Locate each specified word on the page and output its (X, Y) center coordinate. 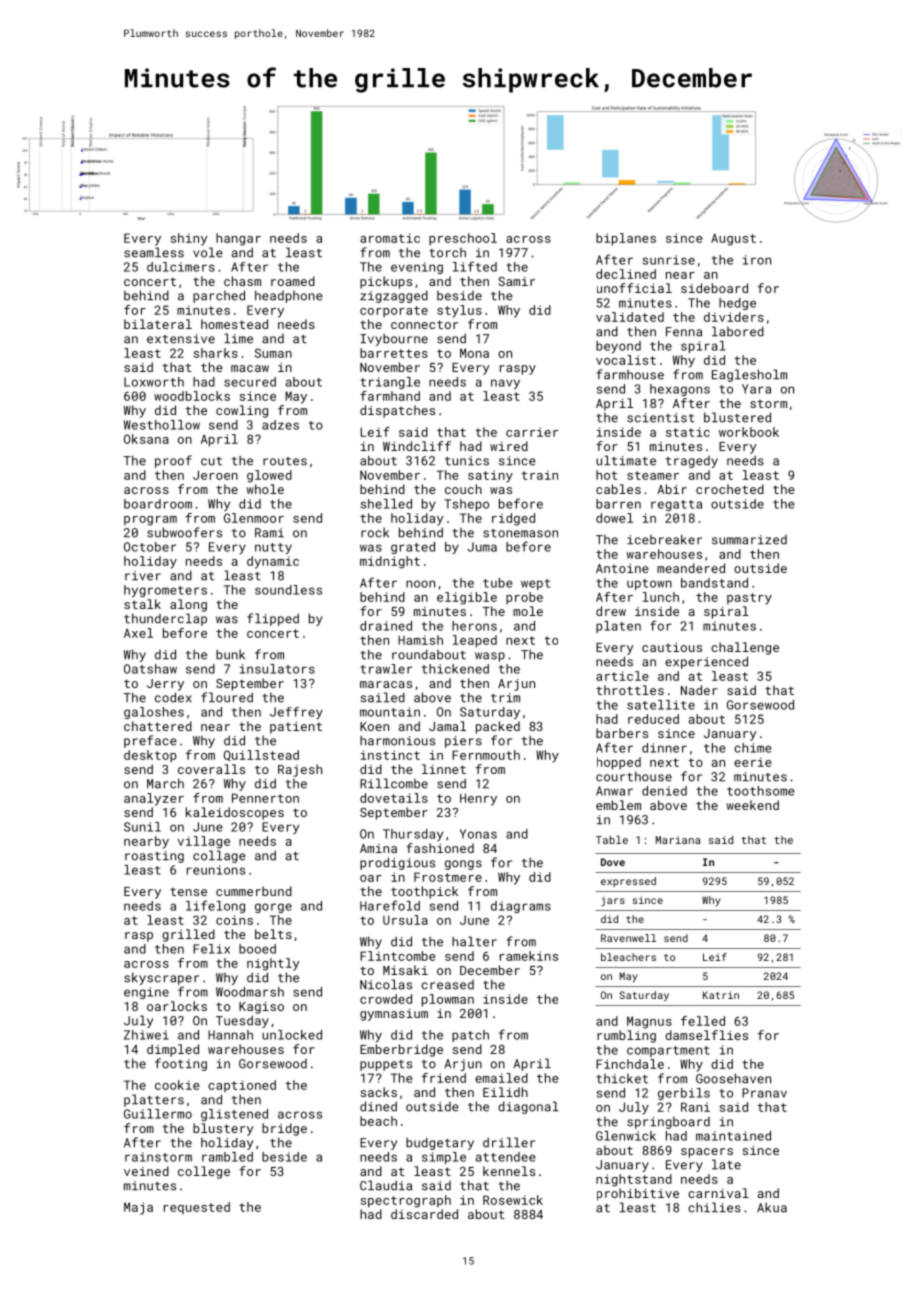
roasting (154, 857)
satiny (490, 476)
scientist (661, 418)
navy (505, 384)
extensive (181, 339)
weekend (752, 805)
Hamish (420, 640)
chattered (158, 726)
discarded (424, 1214)
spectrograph (406, 1201)
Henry (478, 799)
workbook (749, 432)
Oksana (146, 439)
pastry (749, 599)
